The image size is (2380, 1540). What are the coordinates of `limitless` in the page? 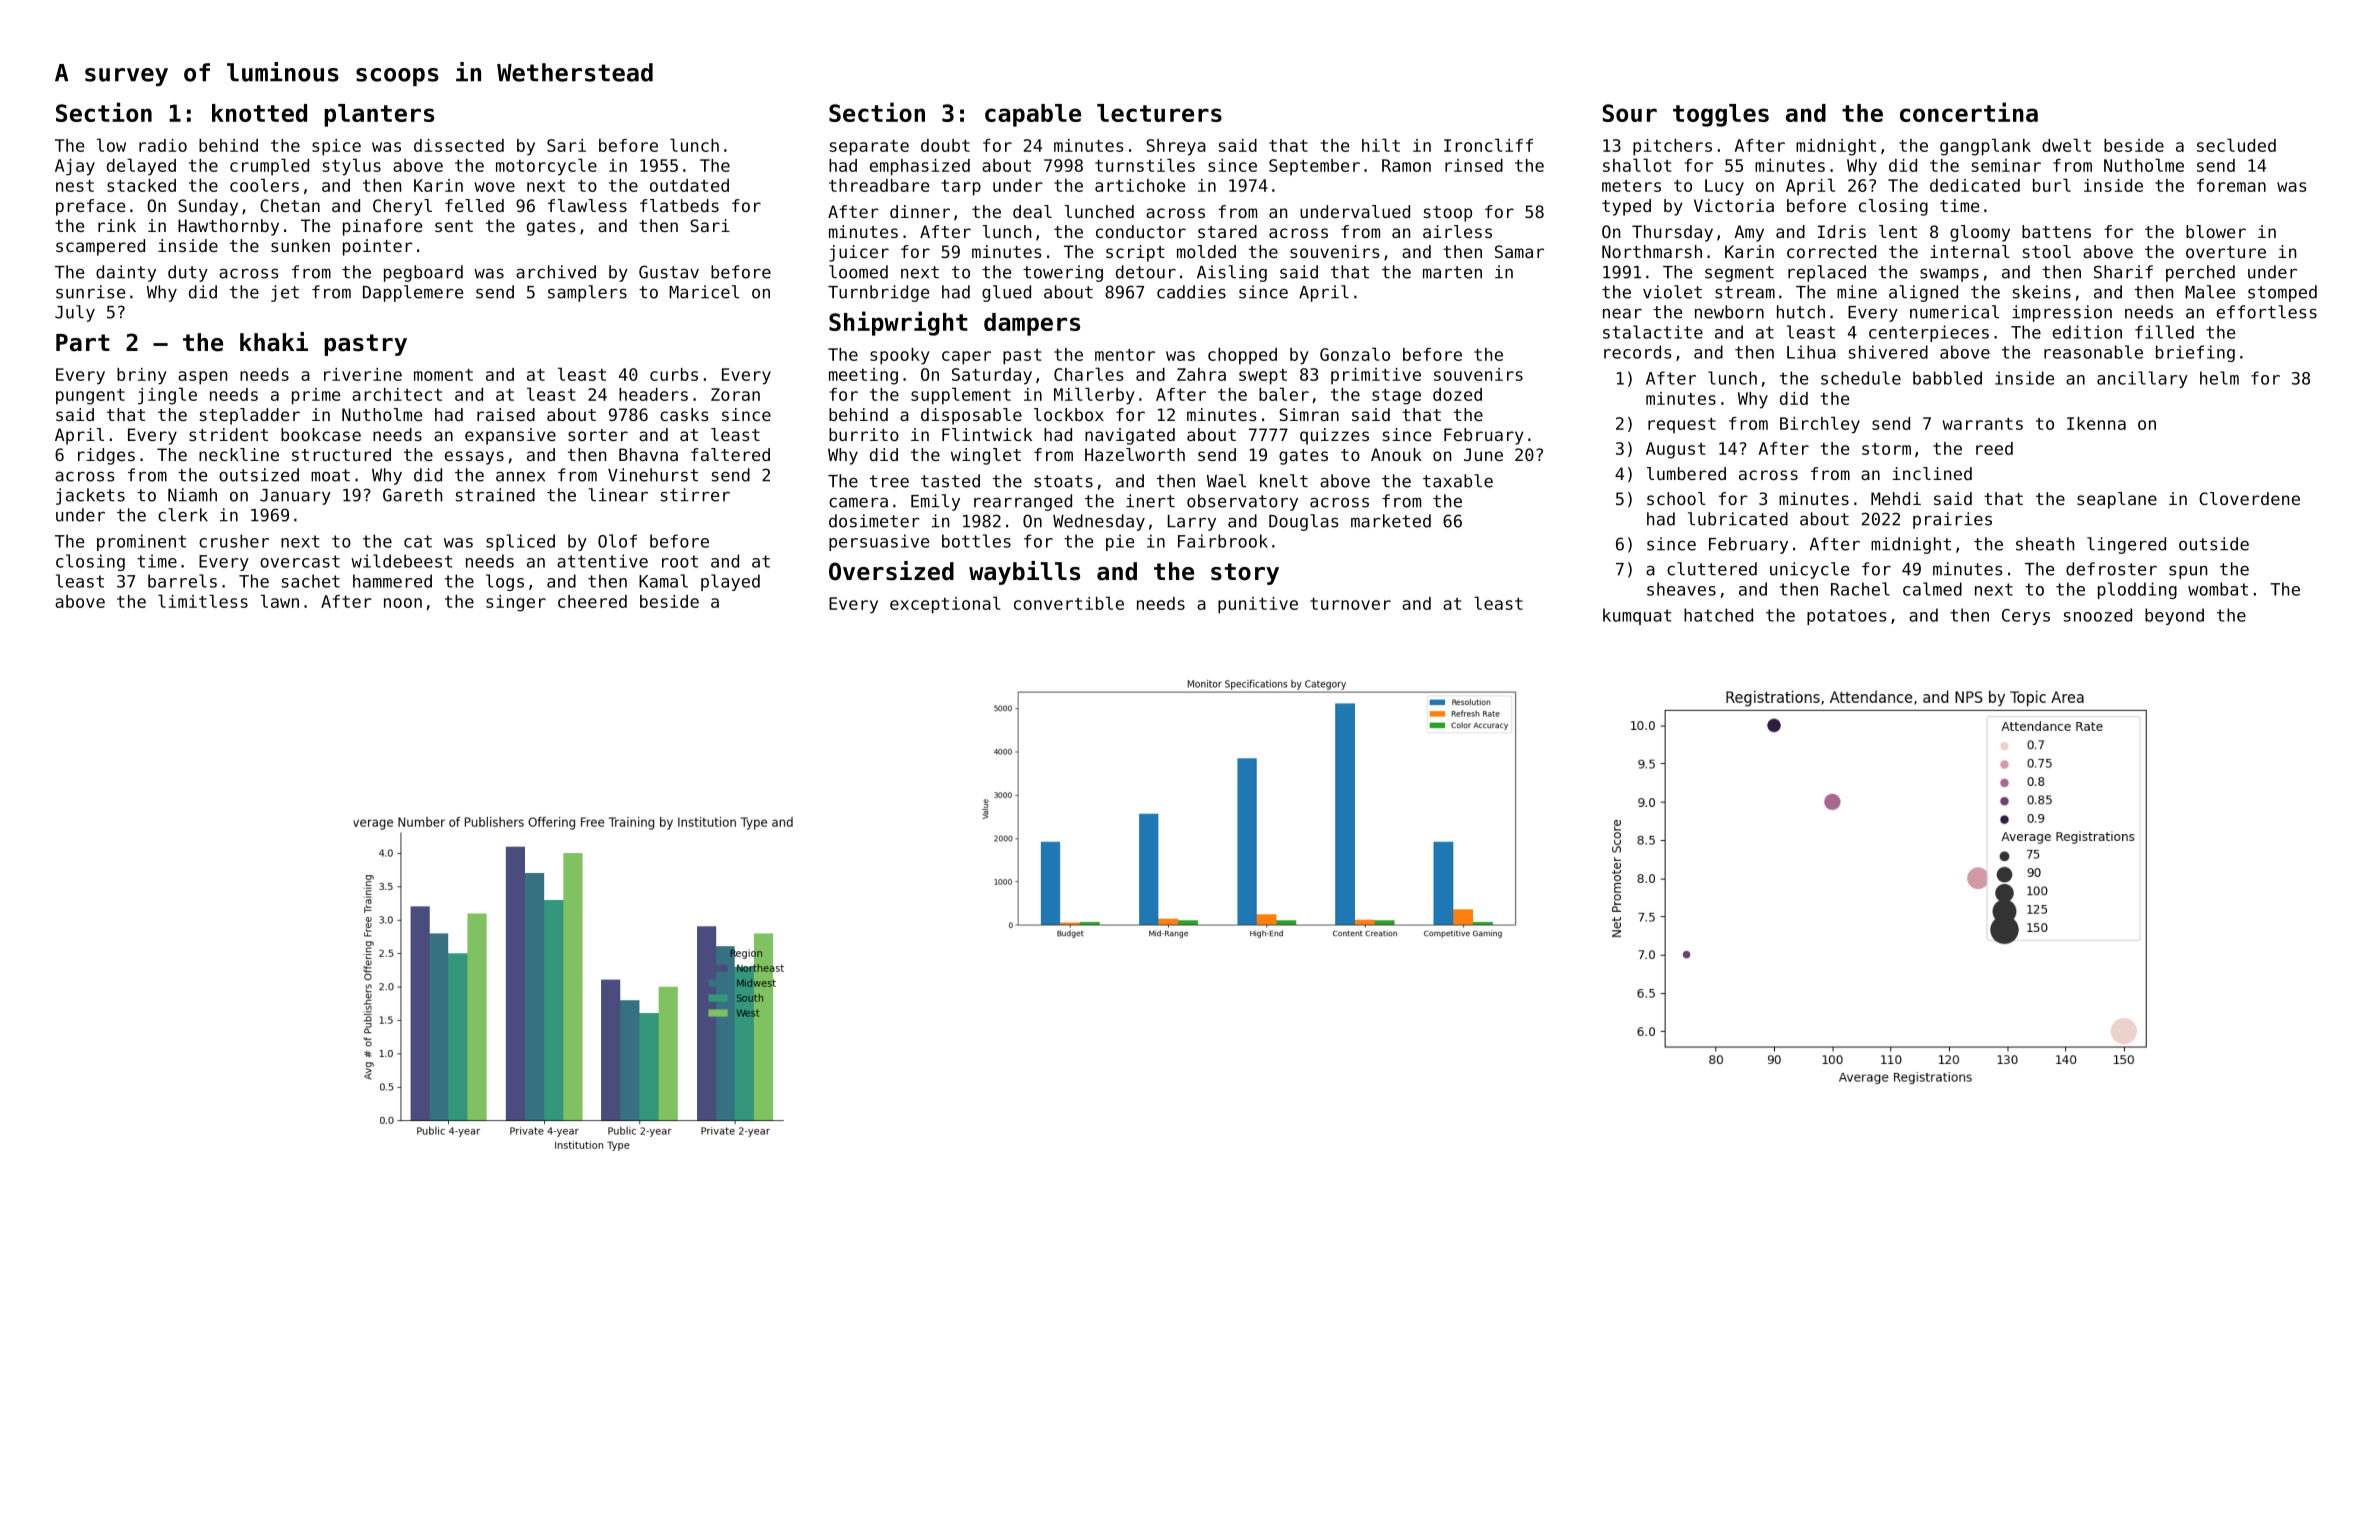 It's located at (203, 601).
